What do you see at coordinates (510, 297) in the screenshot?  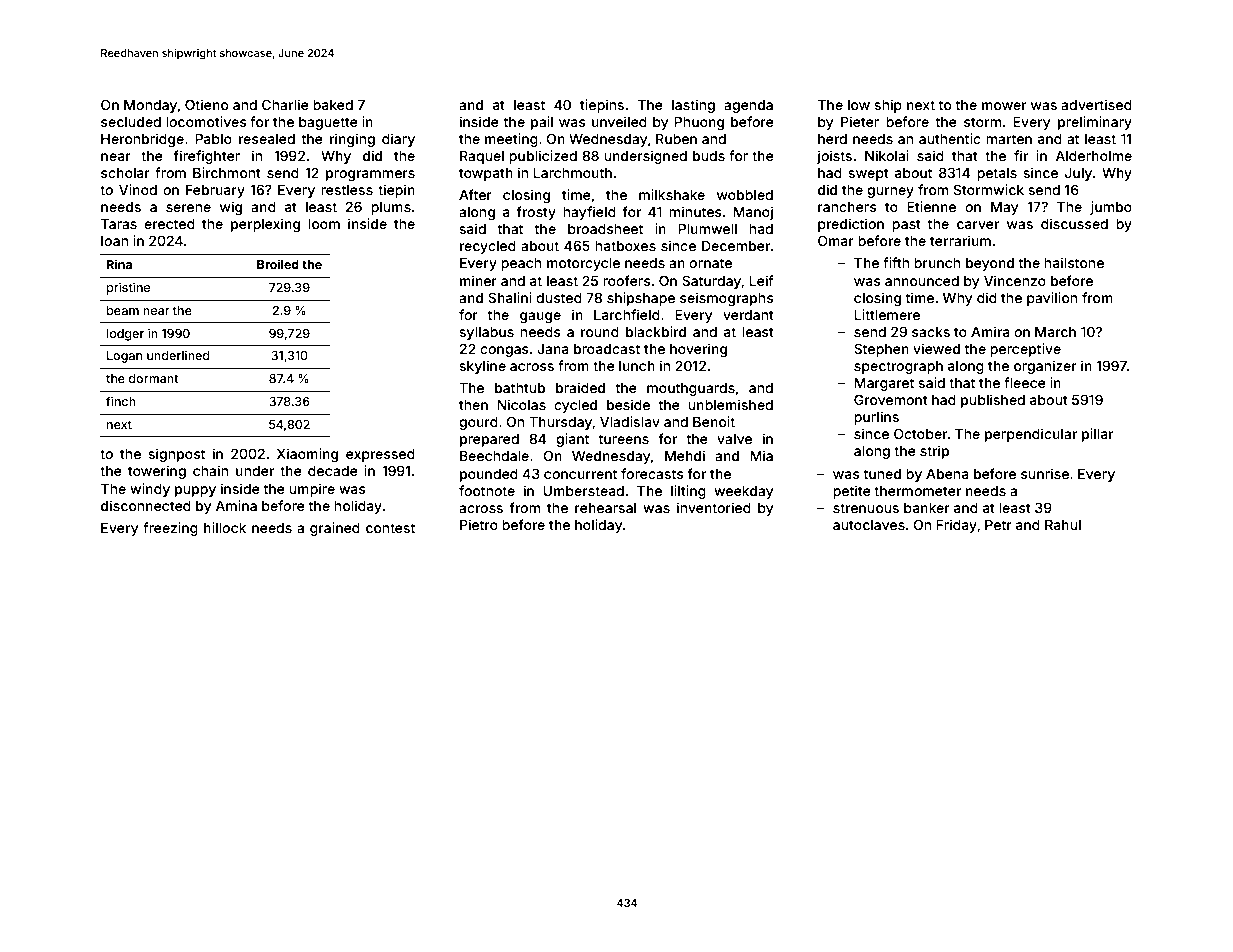 I see `Shalini` at bounding box center [510, 297].
